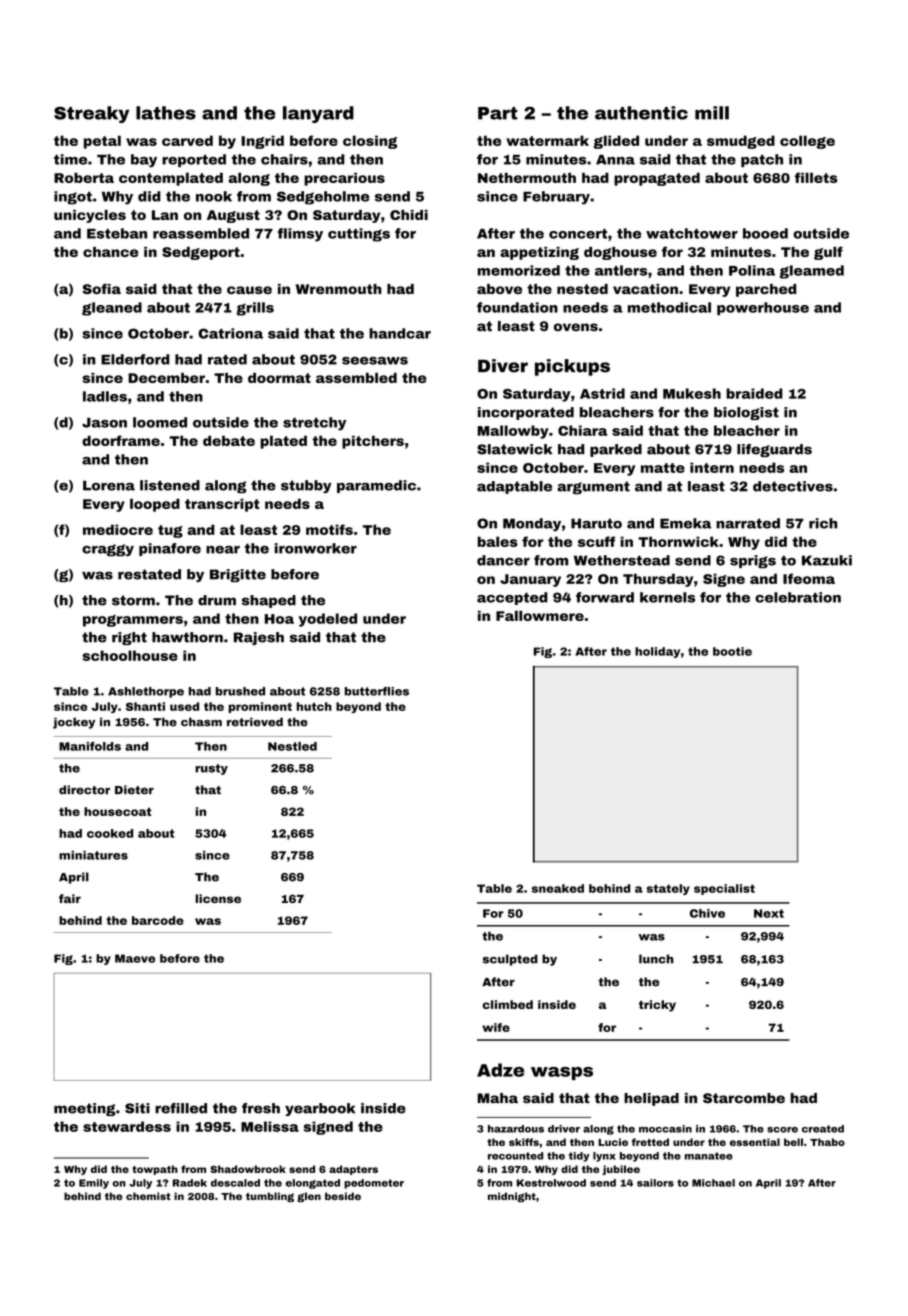 This document has width=908, height=1316. I want to click on propagated, so click(657, 179).
